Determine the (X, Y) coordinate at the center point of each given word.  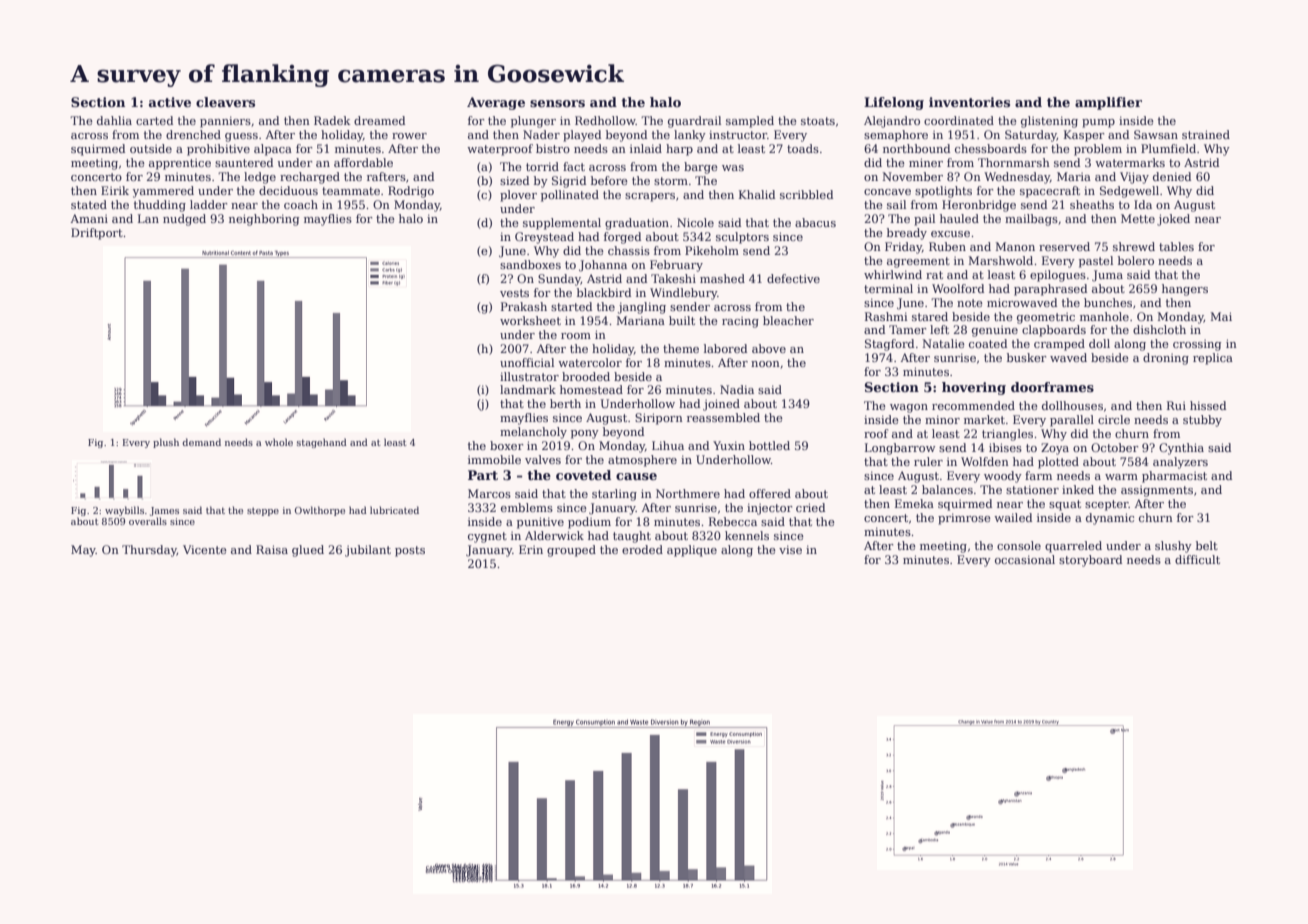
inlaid (646, 148)
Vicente (205, 549)
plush (166, 443)
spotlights (943, 192)
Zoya (1055, 449)
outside (151, 148)
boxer (507, 445)
